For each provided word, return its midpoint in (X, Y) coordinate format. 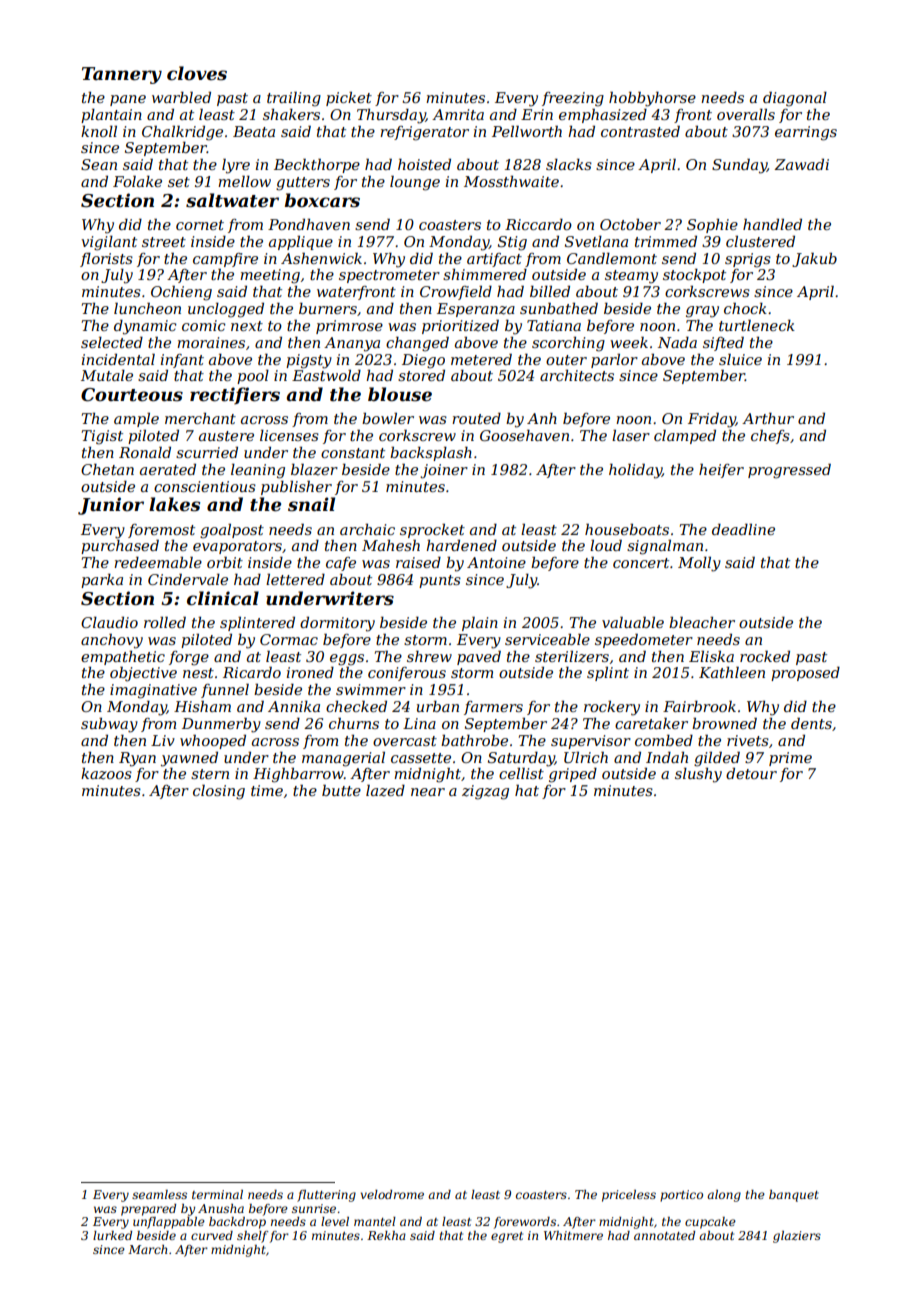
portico (681, 1196)
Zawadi (801, 164)
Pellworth (527, 131)
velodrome (392, 1194)
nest (198, 673)
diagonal (795, 99)
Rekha (386, 1235)
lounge (415, 183)
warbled (181, 97)
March (147, 1249)
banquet (794, 1196)
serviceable (547, 639)
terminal (217, 1194)
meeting (270, 276)
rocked (765, 656)
